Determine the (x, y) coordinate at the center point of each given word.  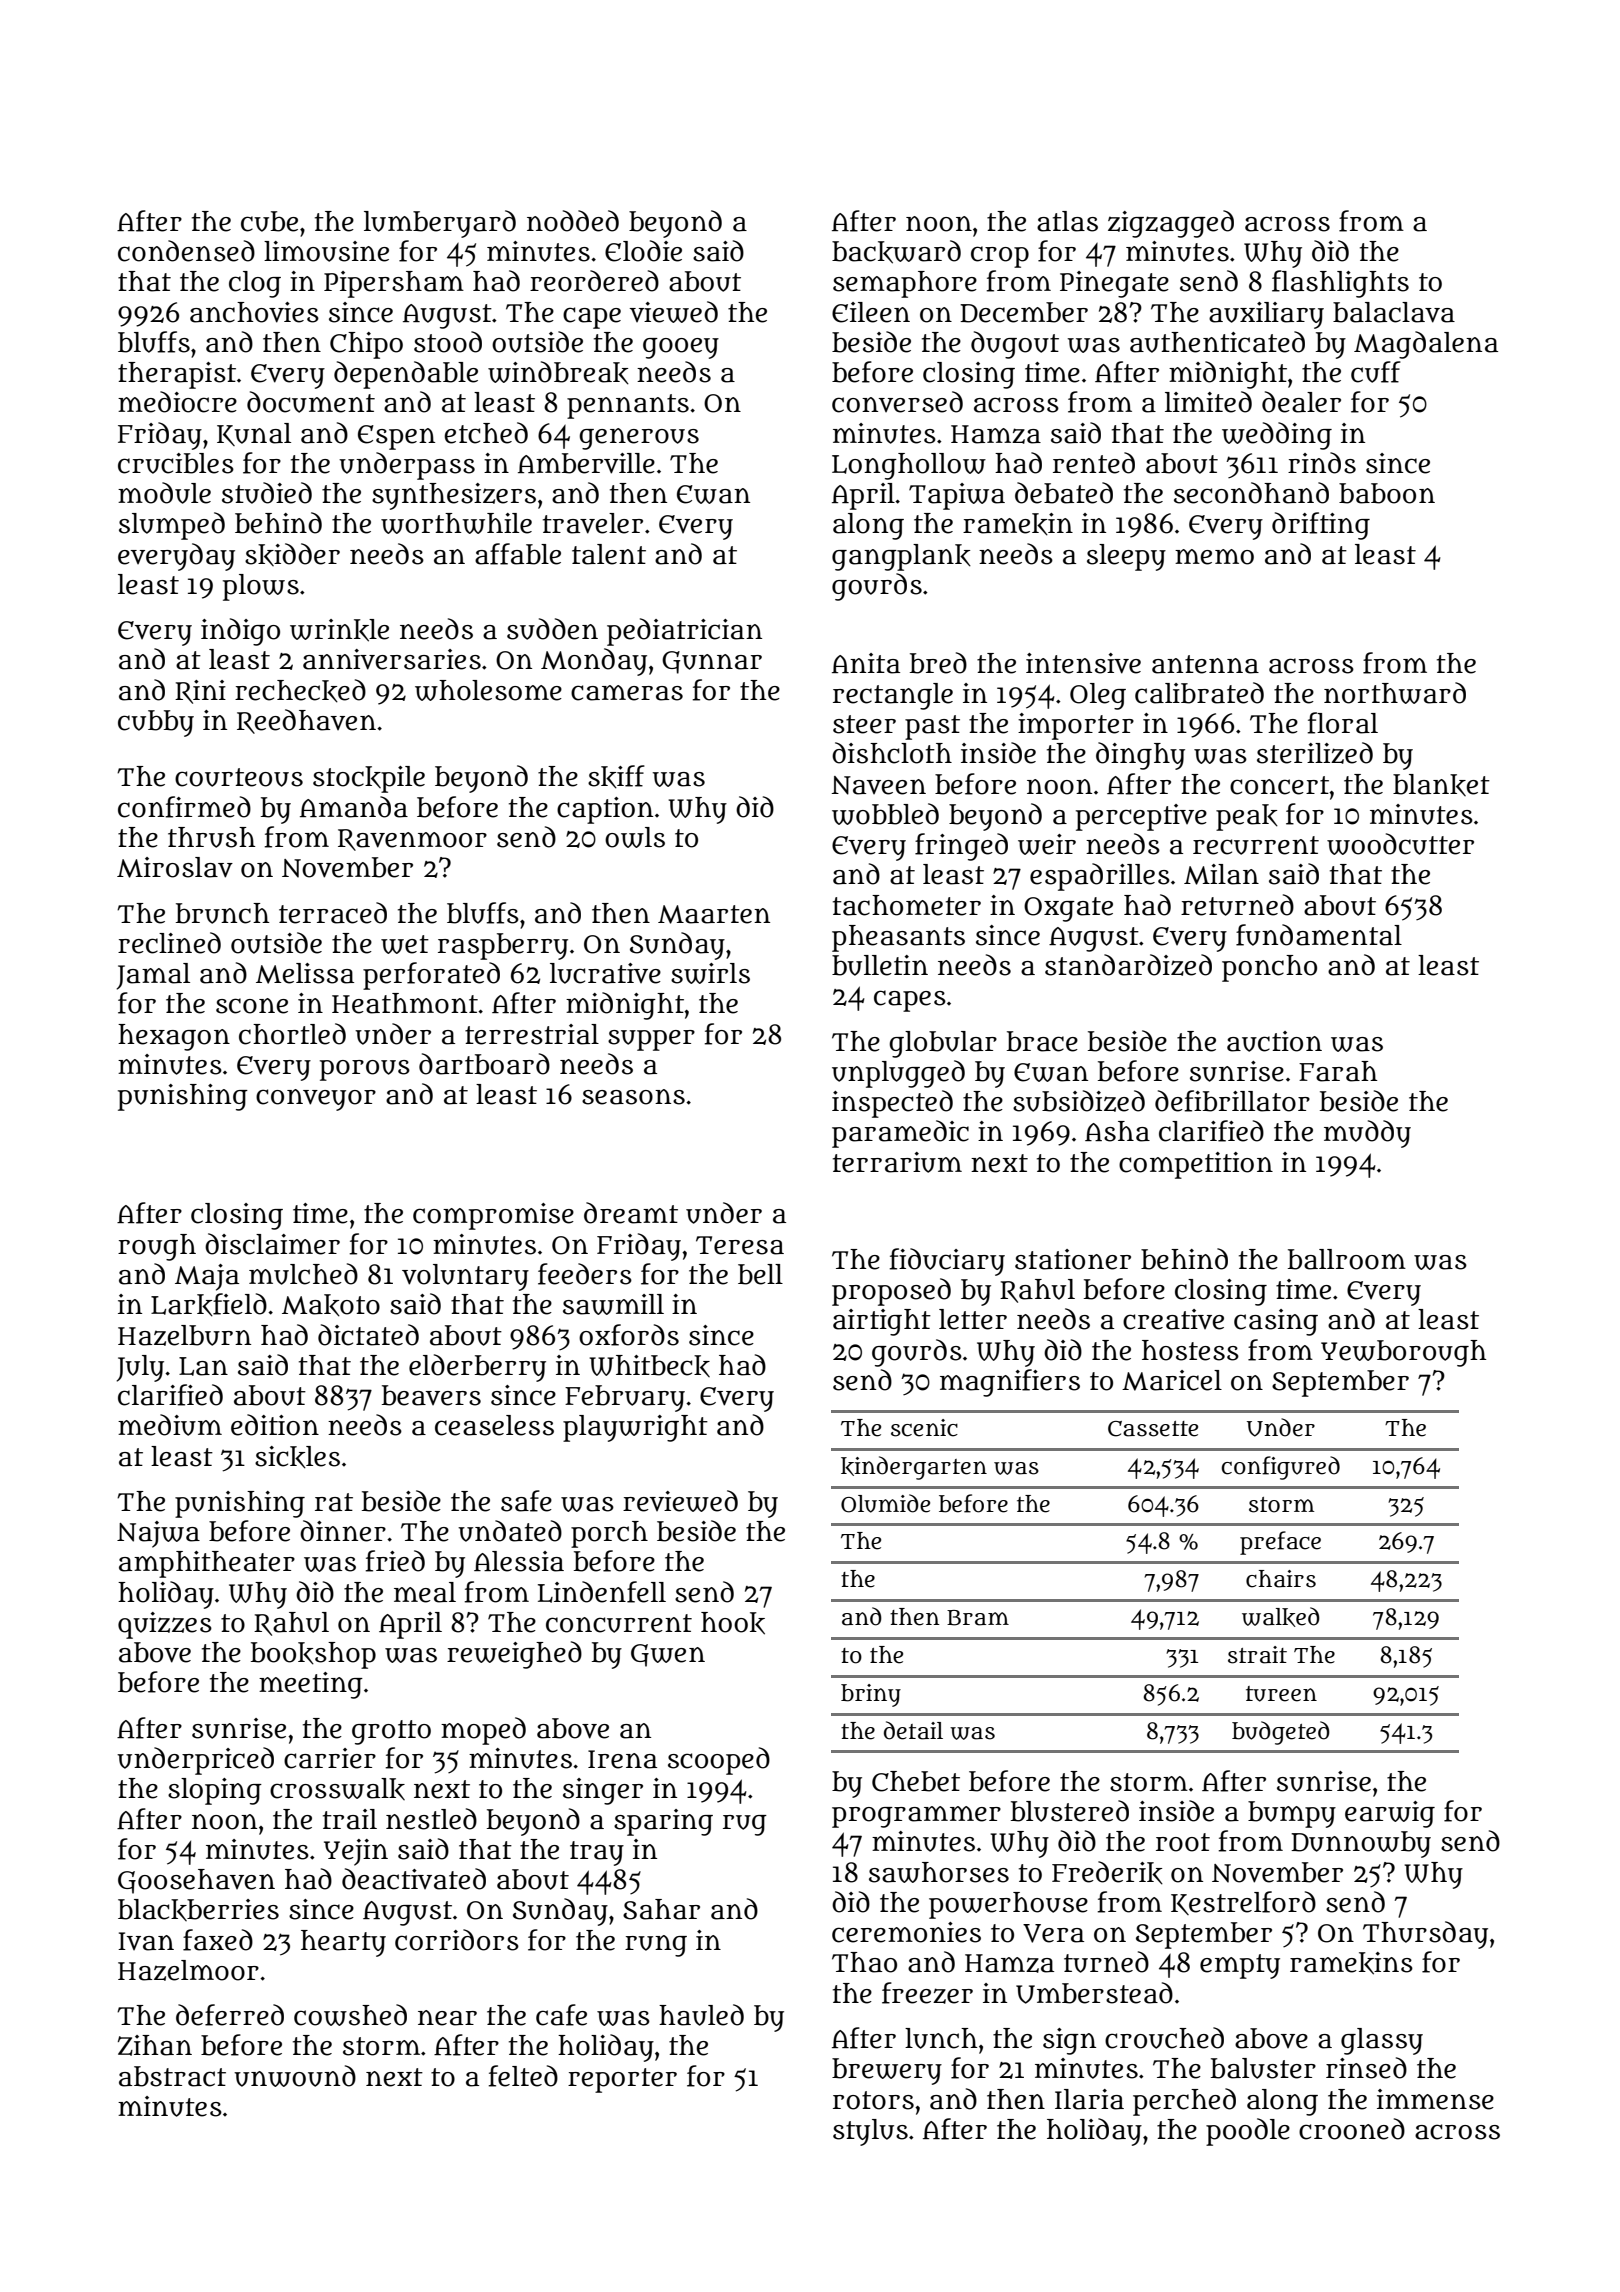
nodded (573, 221)
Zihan (155, 2045)
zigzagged (1171, 224)
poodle (1248, 2132)
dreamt (631, 1213)
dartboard (484, 1064)
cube (269, 221)
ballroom (1347, 1259)
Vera (1053, 1933)
